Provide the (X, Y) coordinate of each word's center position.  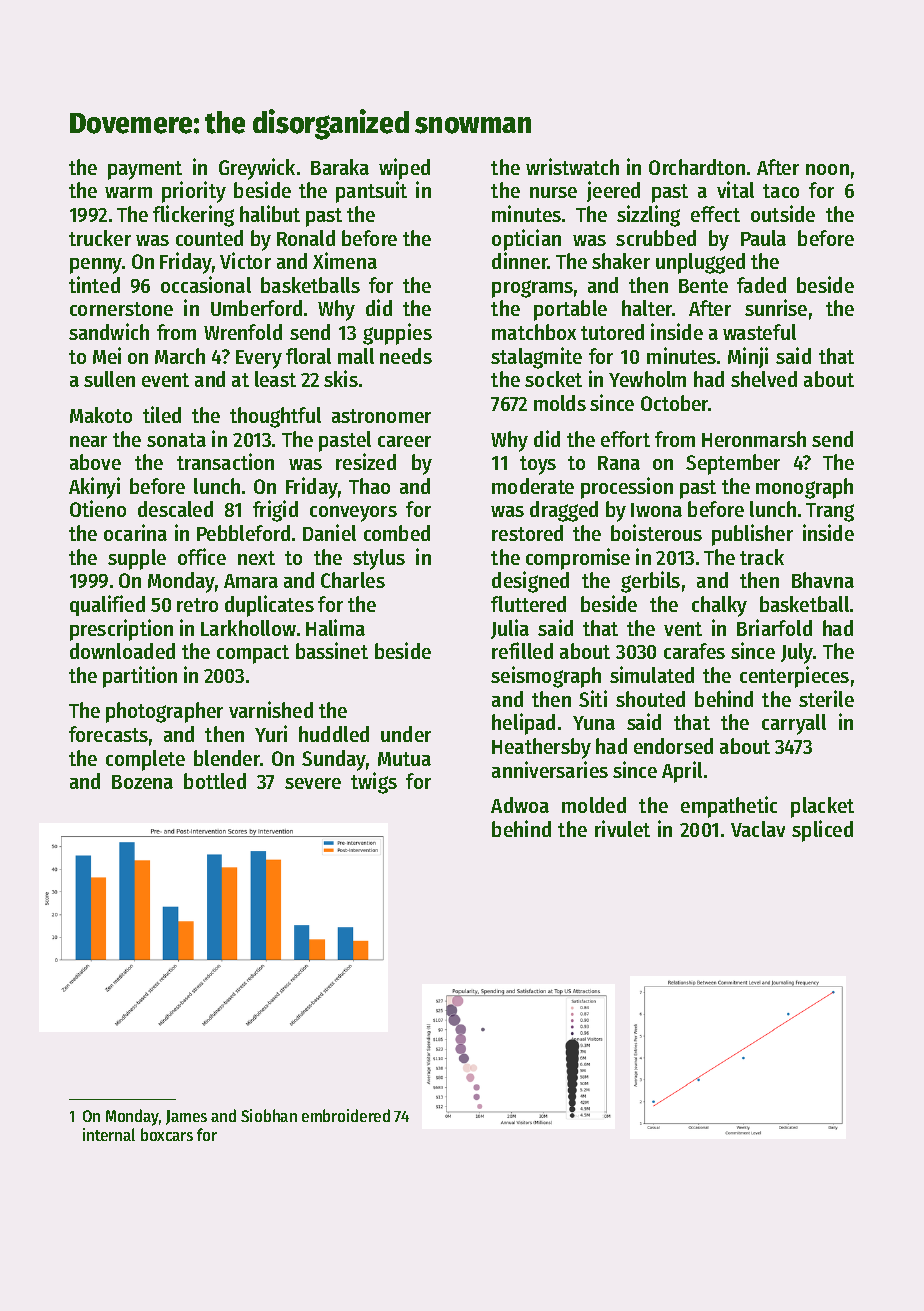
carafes (694, 651)
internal (109, 1134)
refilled (522, 650)
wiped (404, 169)
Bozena (142, 782)
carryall (794, 724)
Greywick (257, 169)
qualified (107, 605)
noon (827, 169)
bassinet (332, 650)
